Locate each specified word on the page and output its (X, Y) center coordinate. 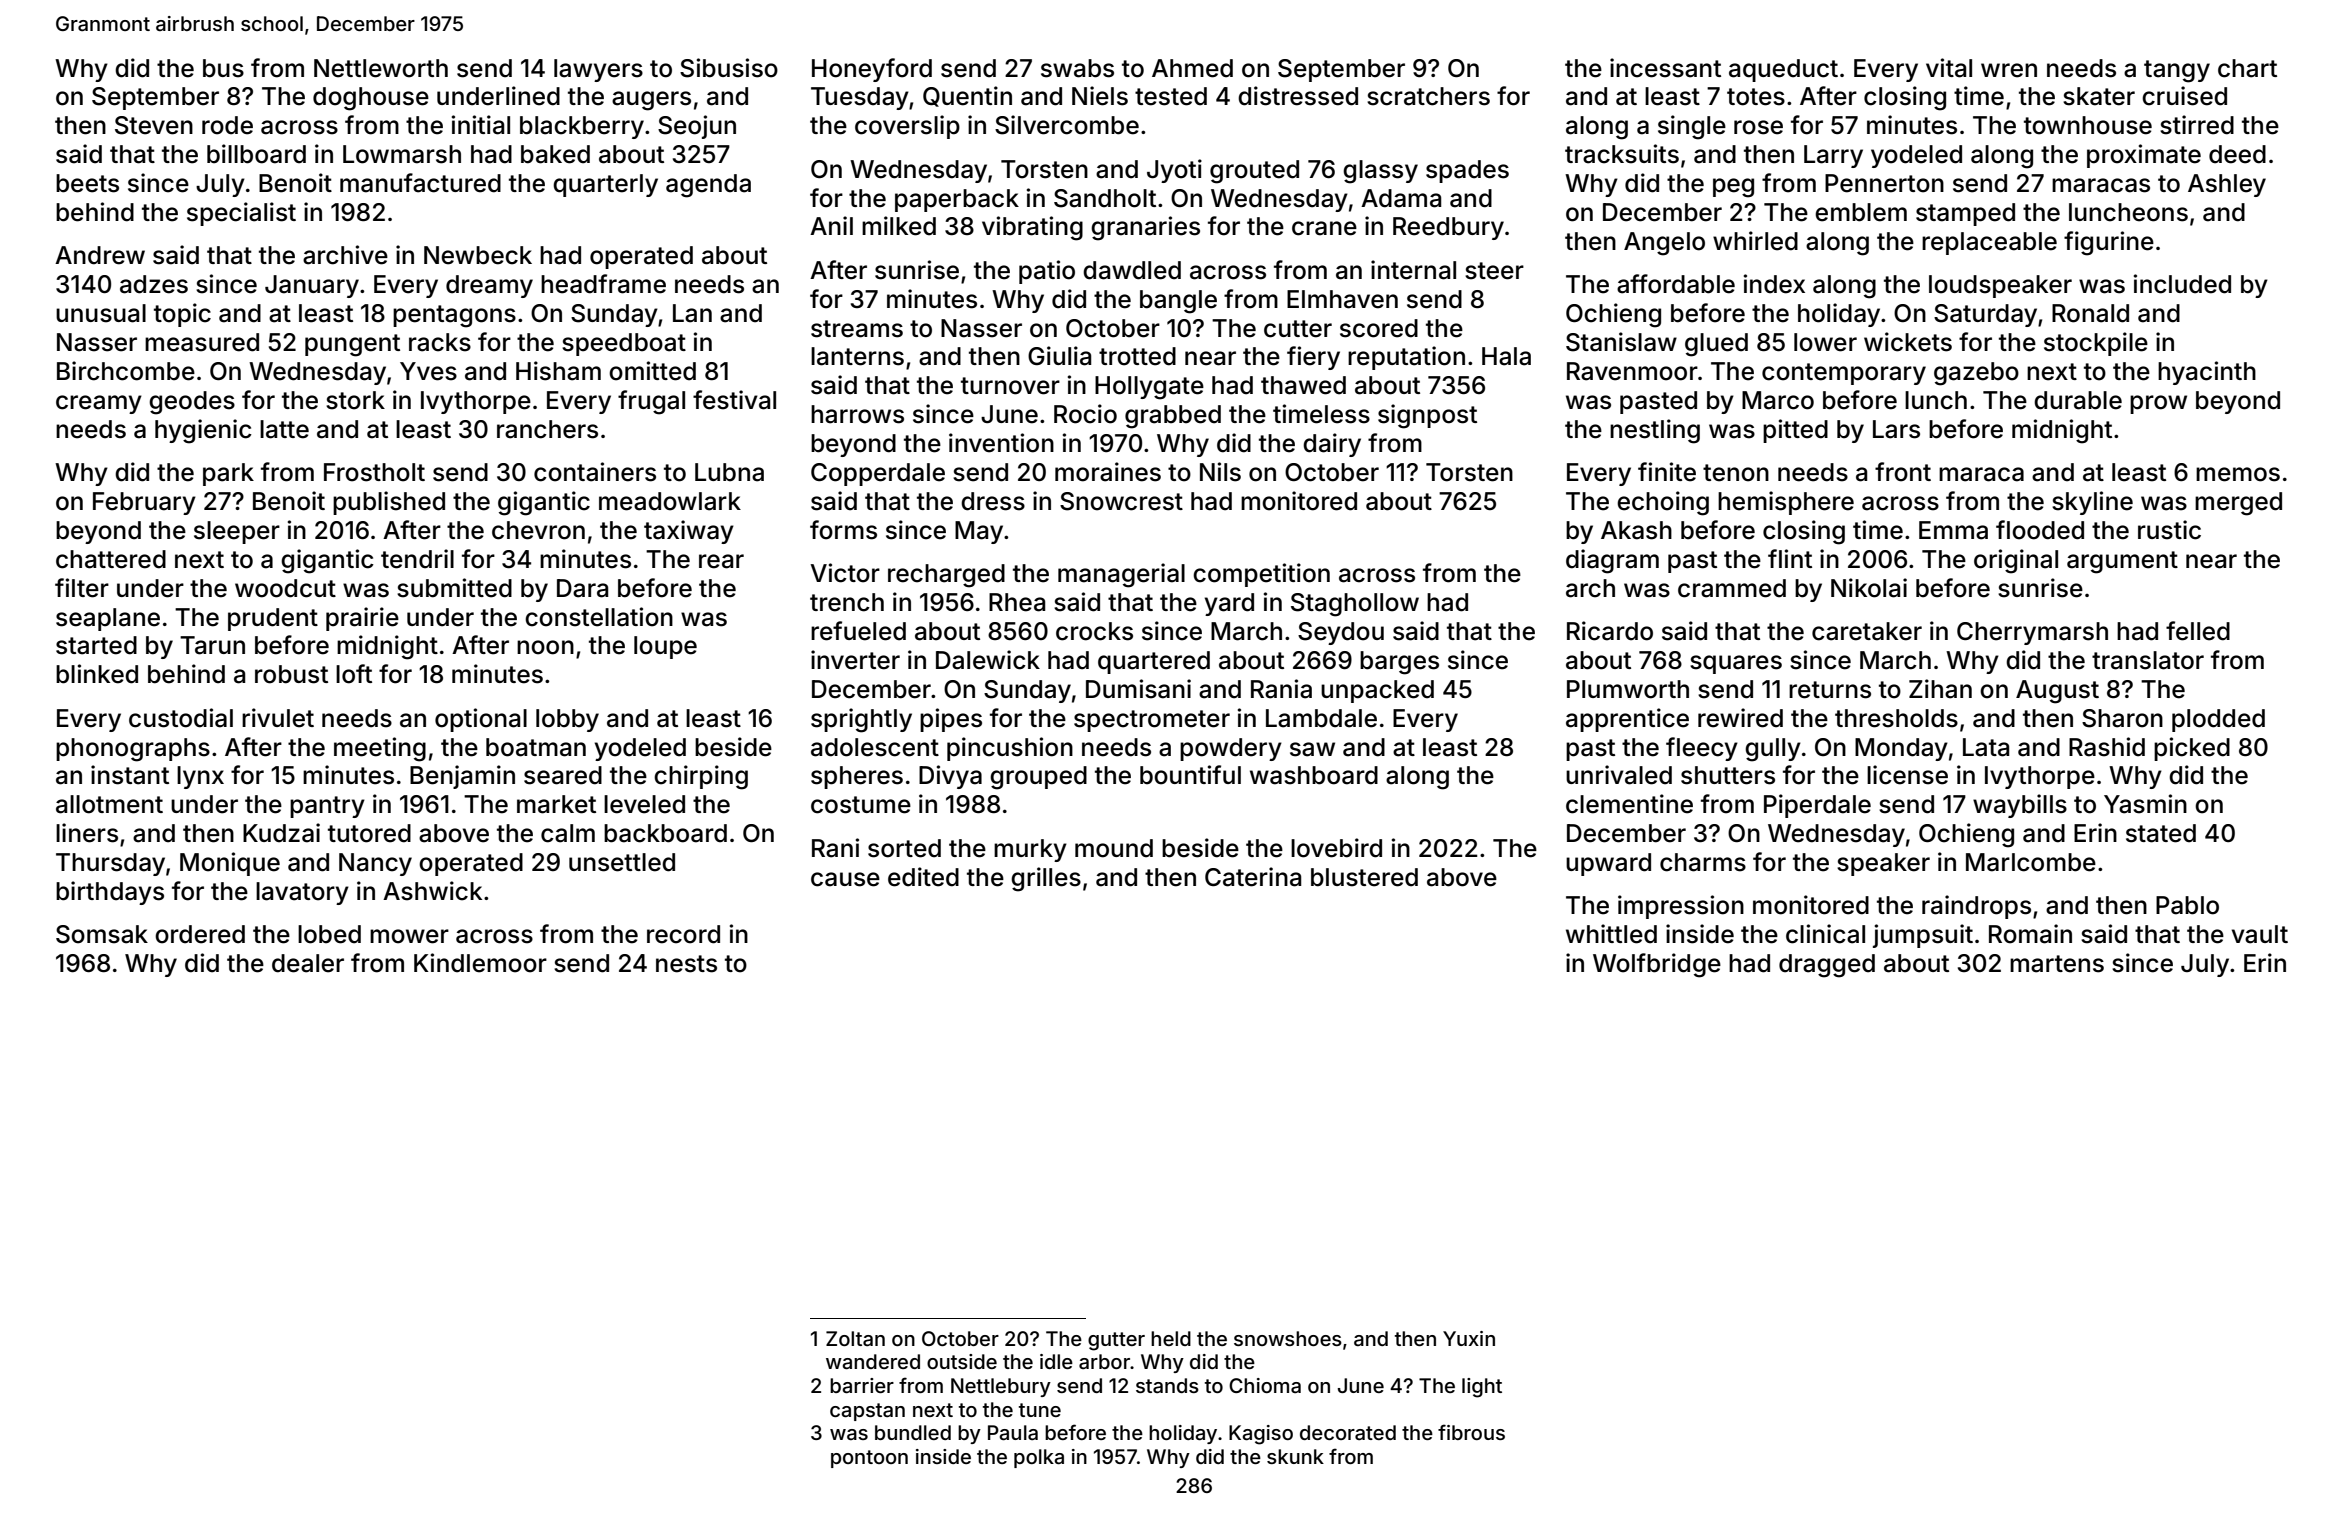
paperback (957, 200)
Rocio (1085, 414)
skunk (1295, 1456)
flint (1790, 558)
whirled (1755, 241)
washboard (1314, 775)
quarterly (605, 185)
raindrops (1976, 907)
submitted (454, 588)
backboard (665, 833)
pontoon (869, 1459)
